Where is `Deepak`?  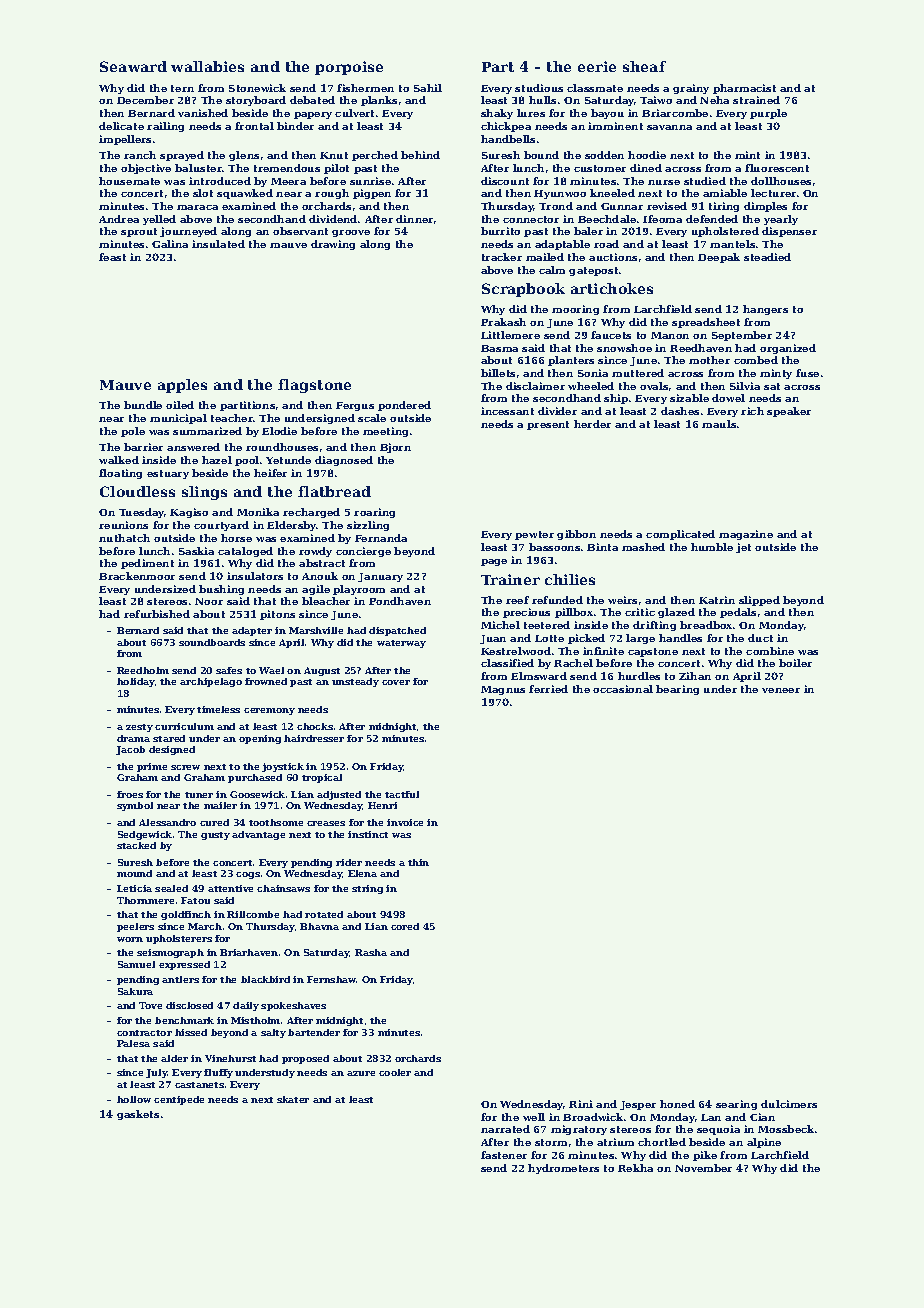
Deepak is located at coordinates (719, 258).
